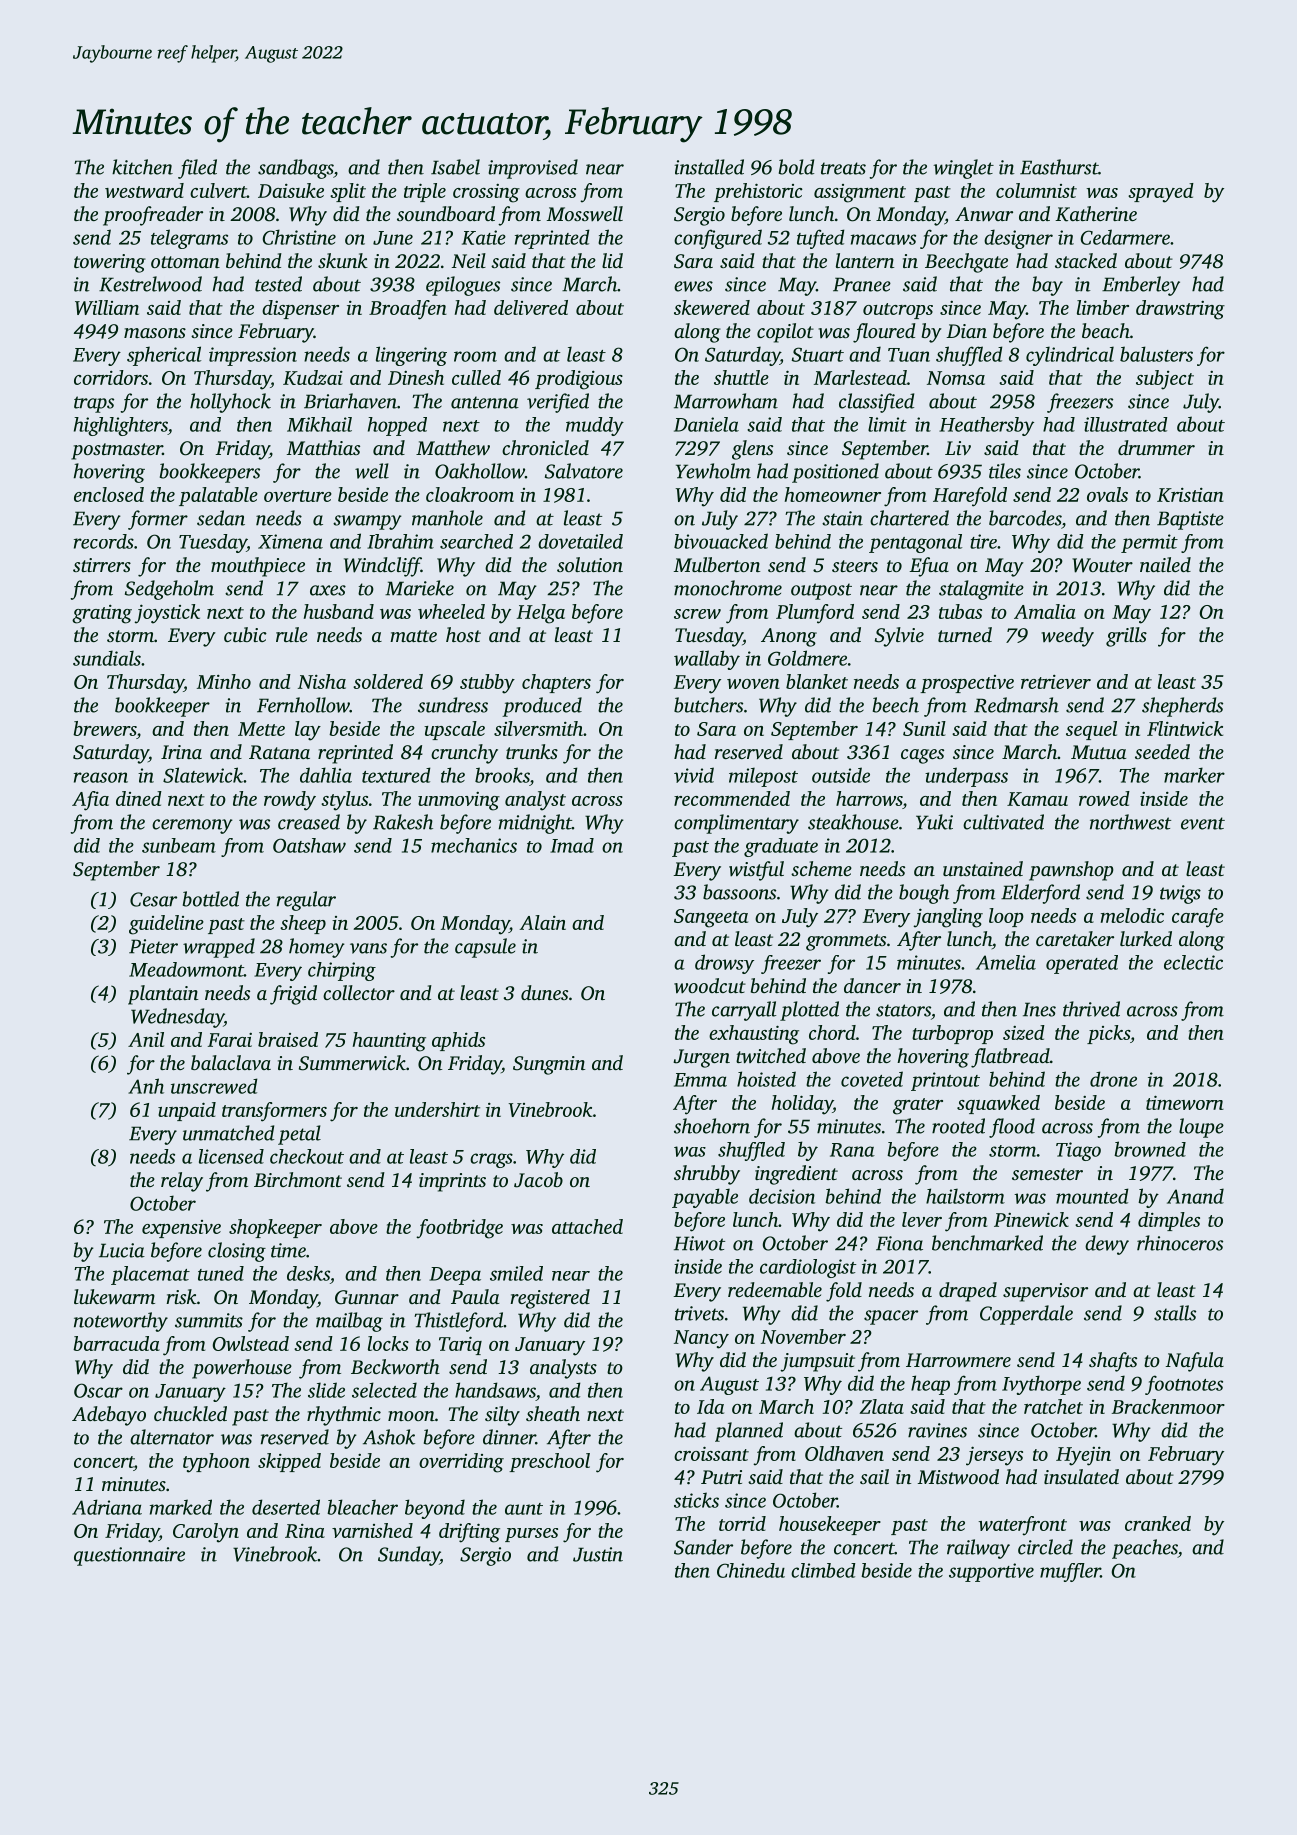 The width and height of the screenshot is (1297, 1835). Describe the element at coordinates (1190, 520) in the screenshot. I see `Baptiste` at that location.
